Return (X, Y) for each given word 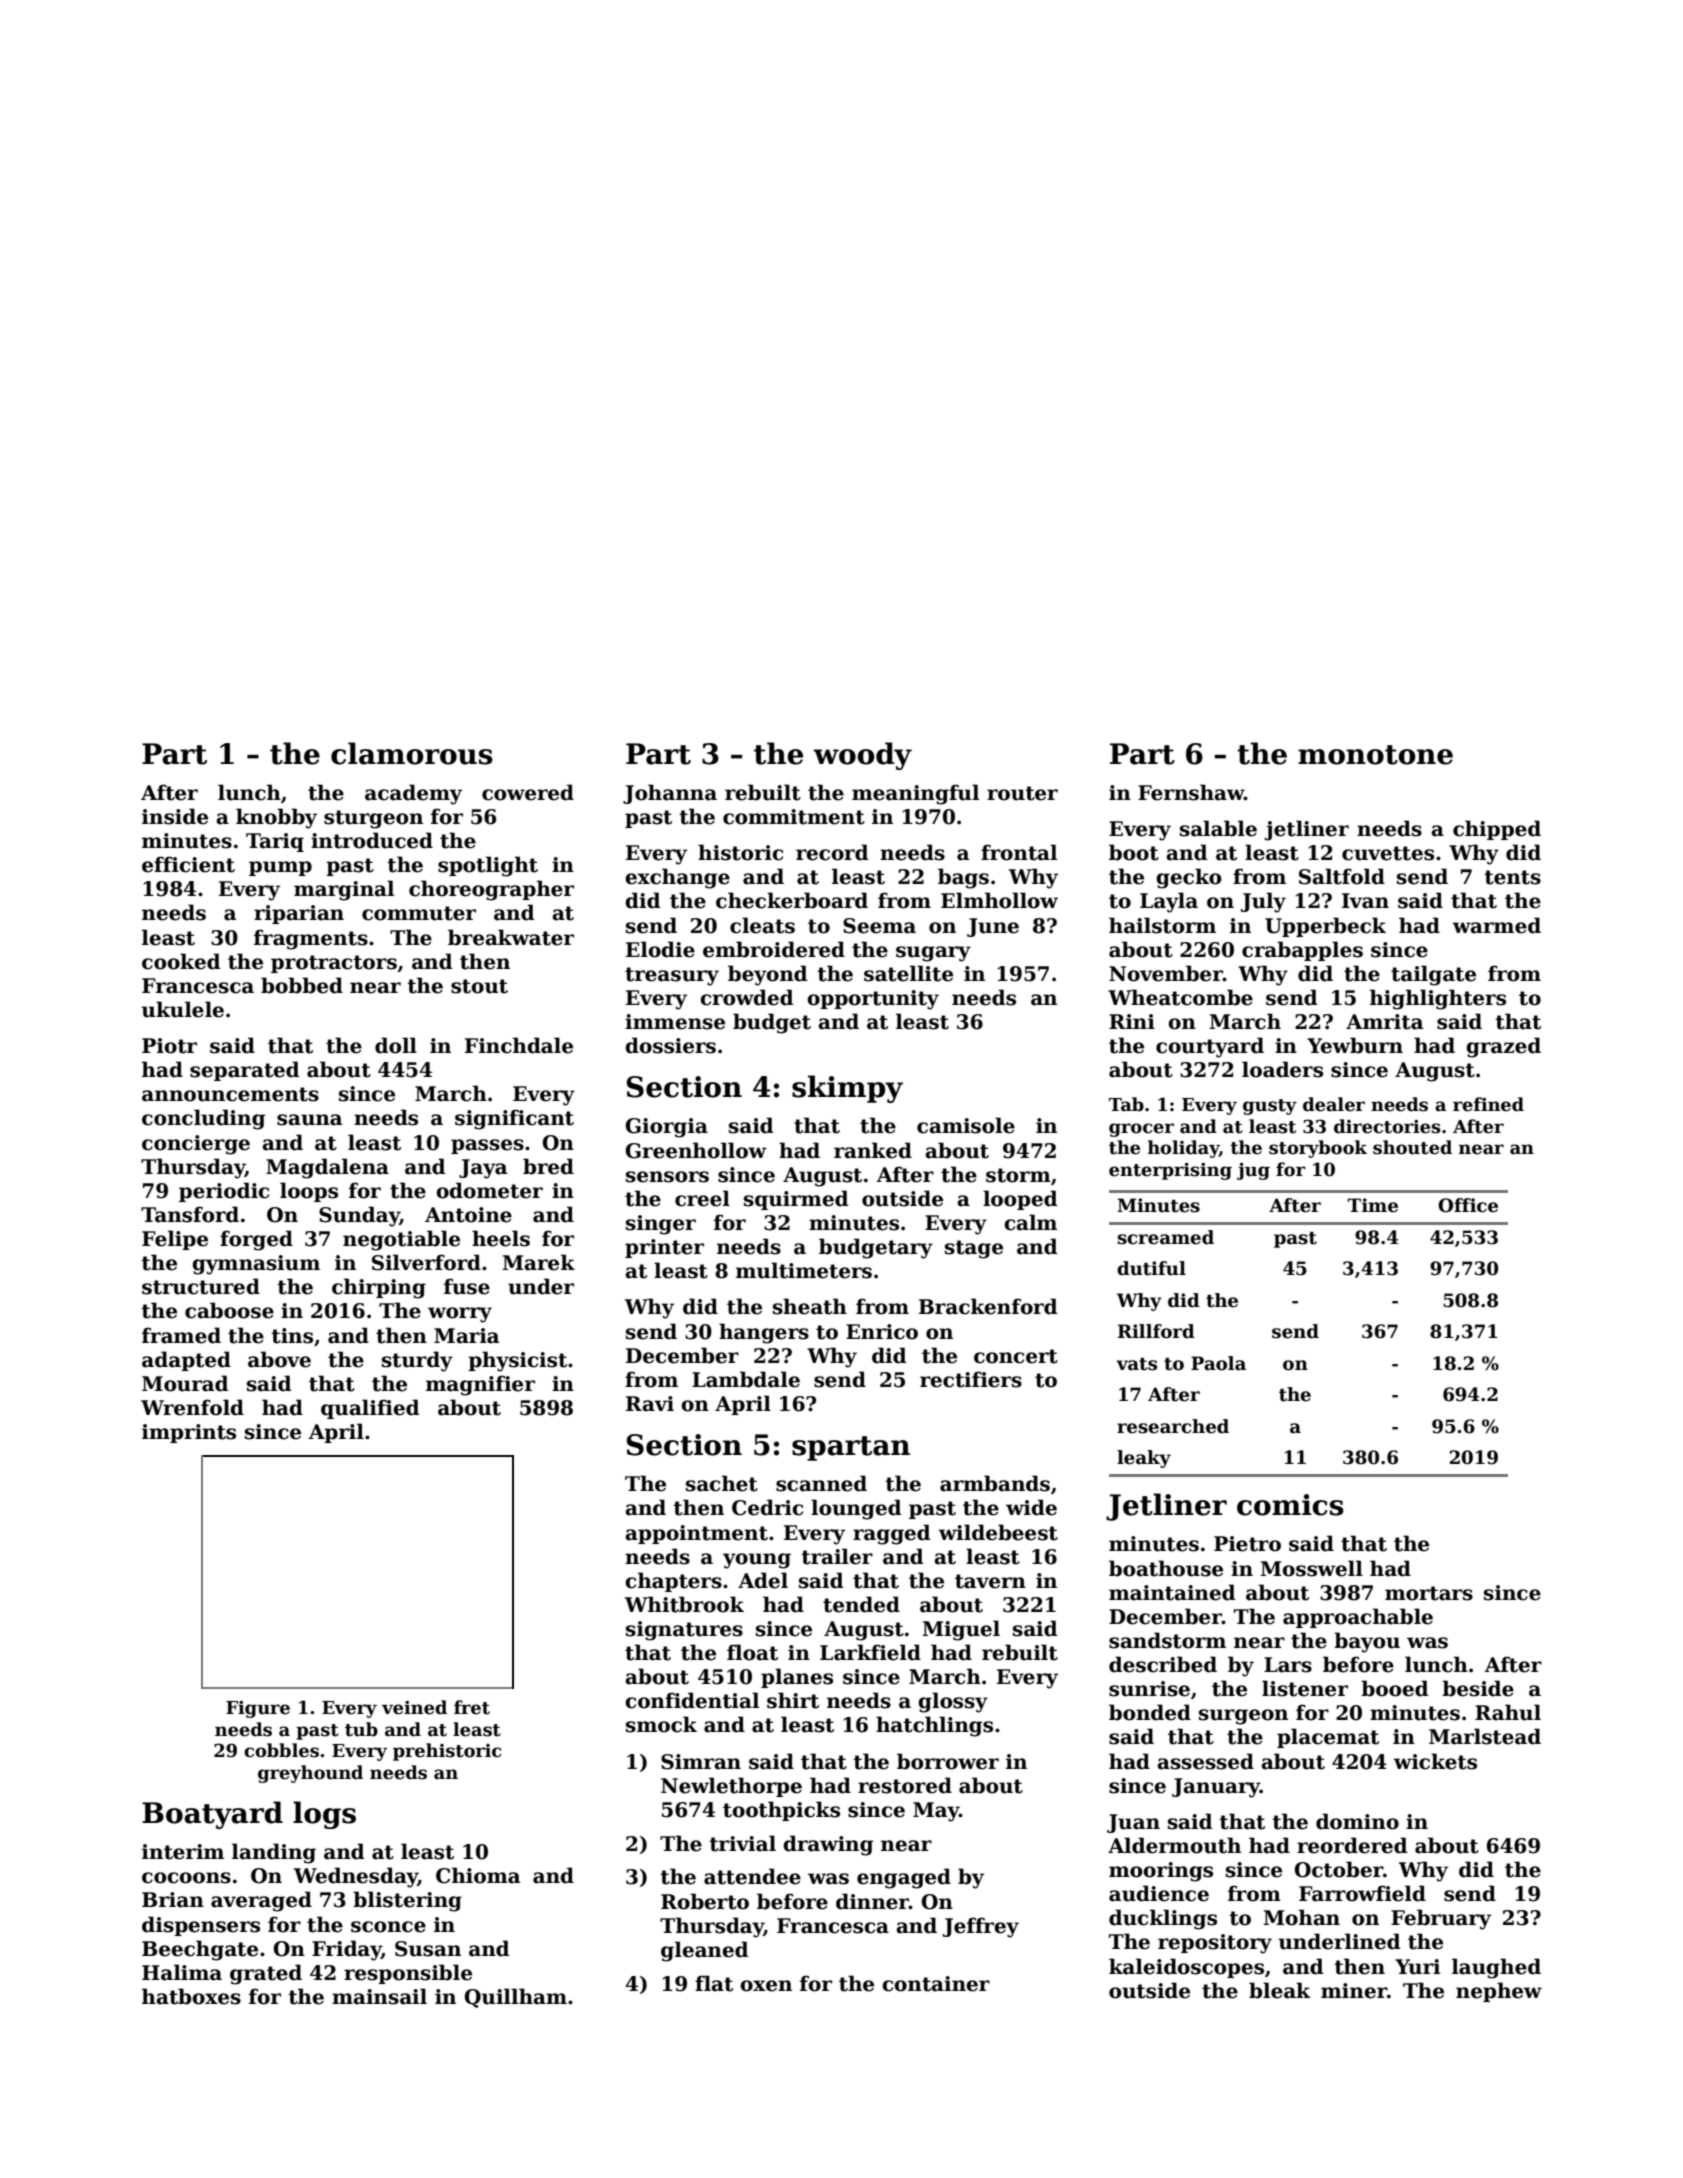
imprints (189, 1433)
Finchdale (519, 1045)
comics (1290, 1505)
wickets (1435, 1761)
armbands (995, 1483)
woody (862, 756)
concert (1016, 1356)
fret (472, 1707)
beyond (767, 975)
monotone (1375, 755)
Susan (428, 1949)
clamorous (412, 753)
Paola (1218, 1363)
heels (501, 1238)
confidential (692, 1700)
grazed (1503, 1047)
